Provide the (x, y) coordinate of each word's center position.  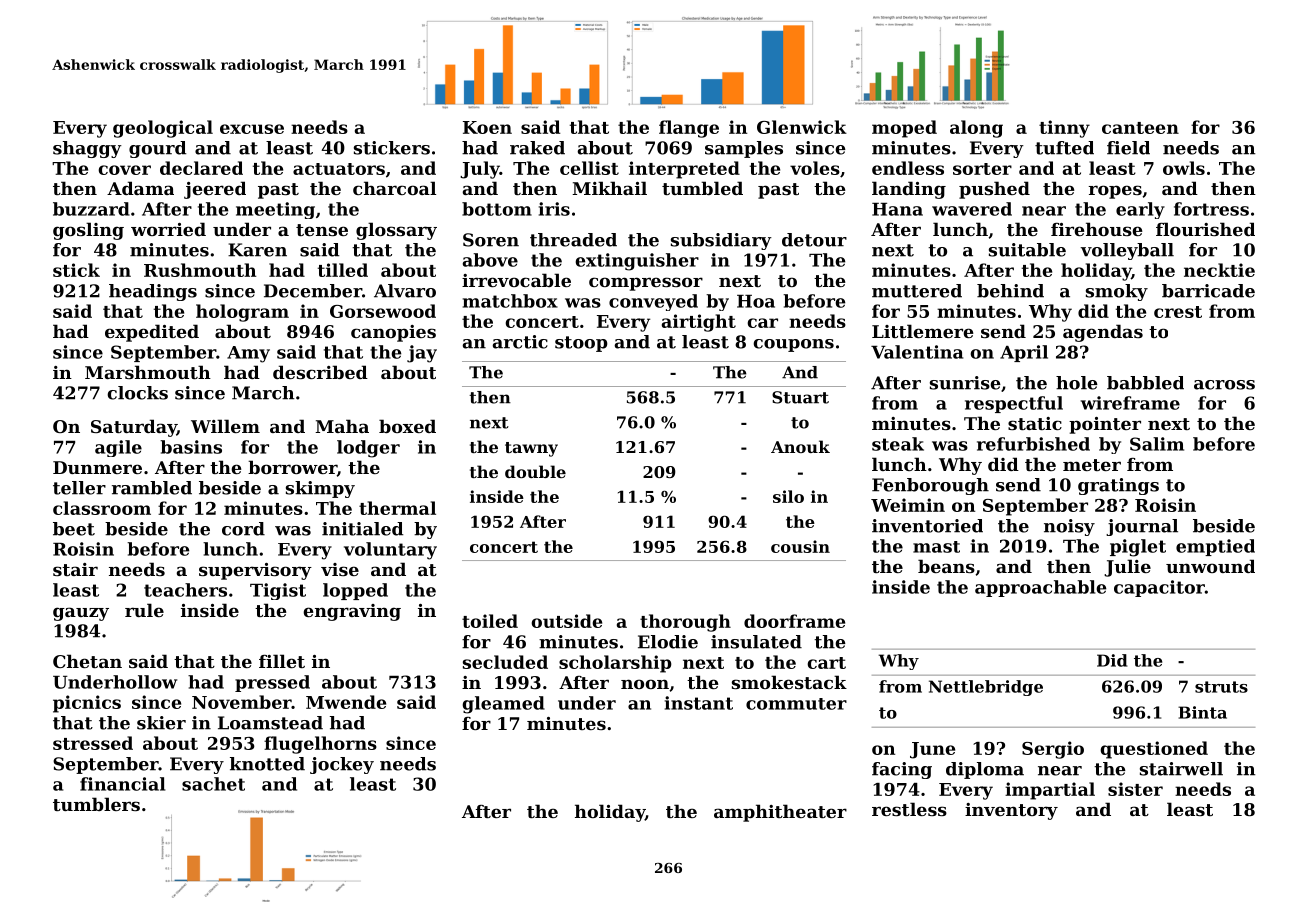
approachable (1040, 588)
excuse (252, 129)
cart (826, 663)
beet (74, 529)
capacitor (1159, 588)
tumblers (96, 804)
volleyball (1127, 251)
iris (554, 209)
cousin (800, 546)
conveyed (653, 302)
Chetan (87, 661)
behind (1010, 291)
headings (153, 292)
